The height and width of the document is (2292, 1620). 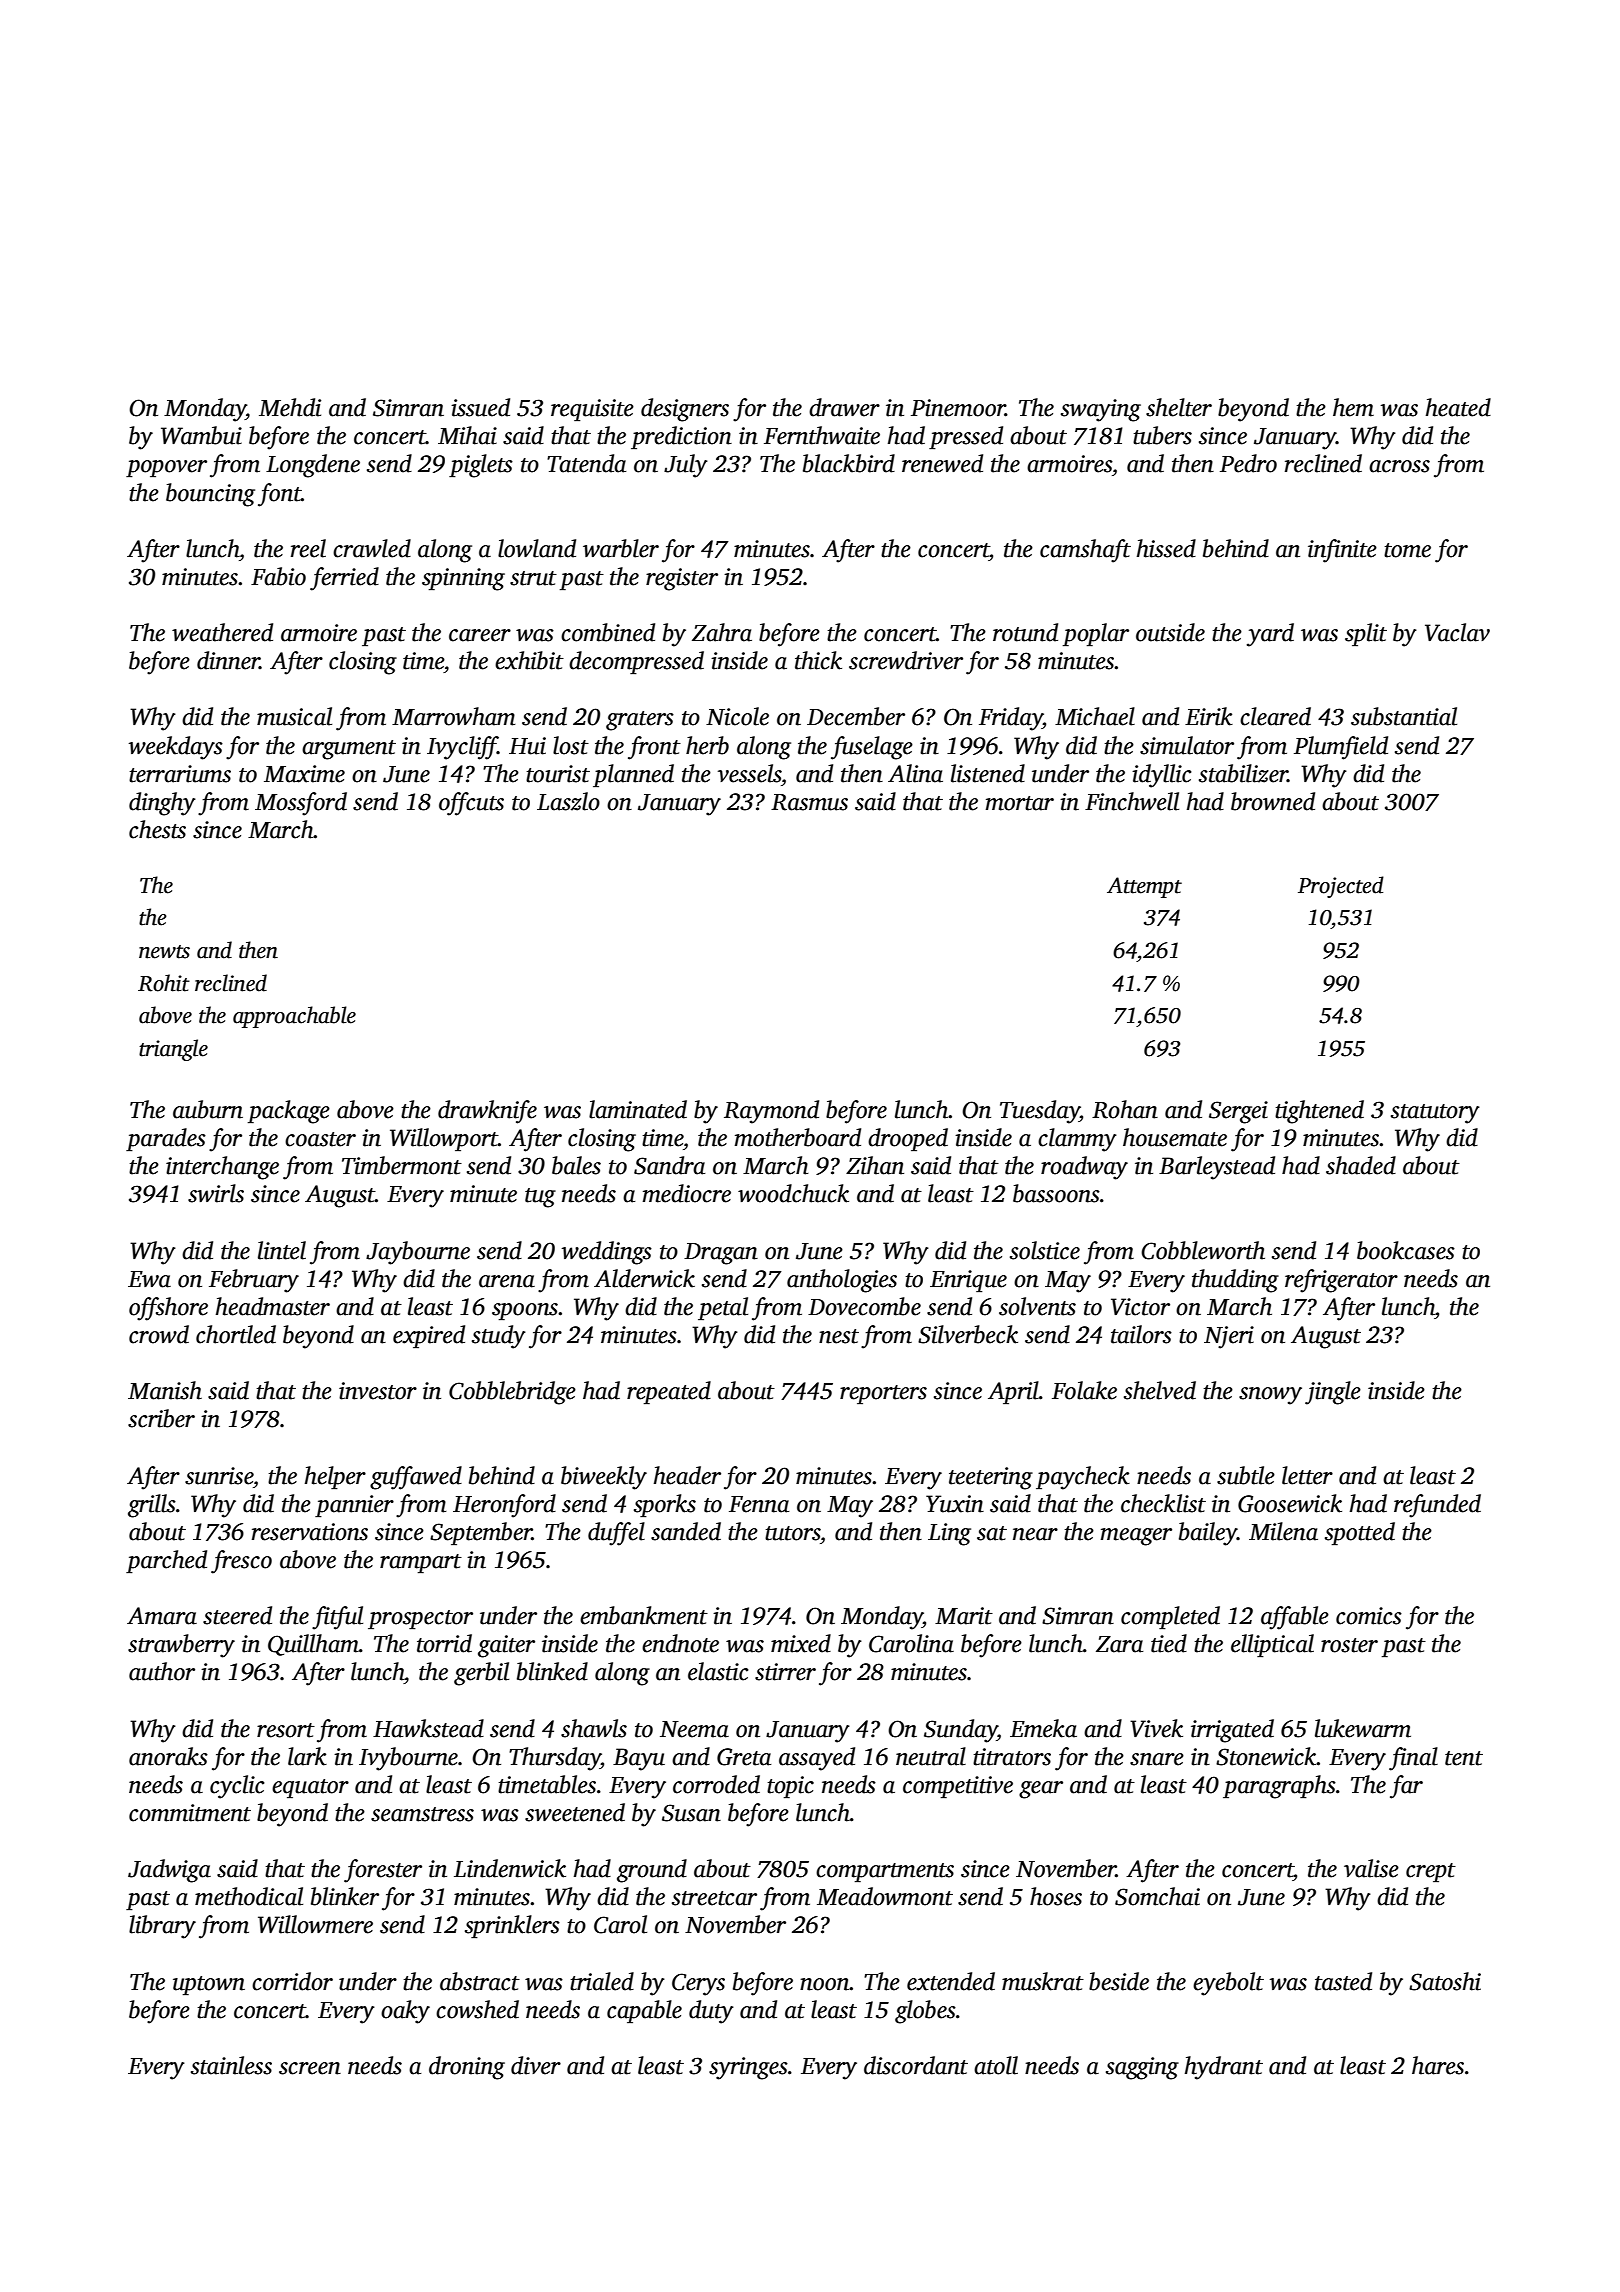 I want to click on coaster, so click(x=320, y=1139).
